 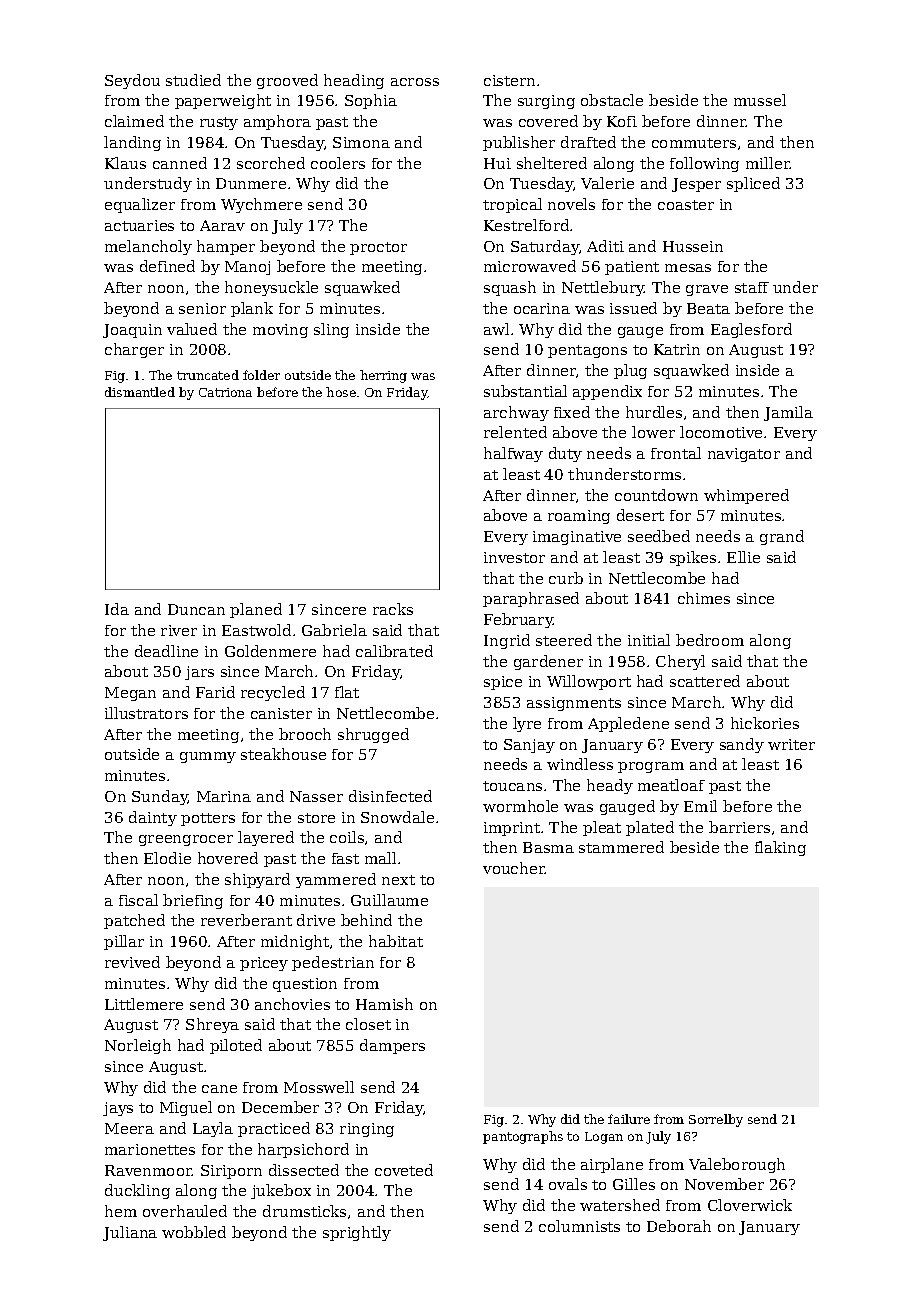 What do you see at coordinates (548, 847) in the screenshot?
I see `Basma` at bounding box center [548, 847].
